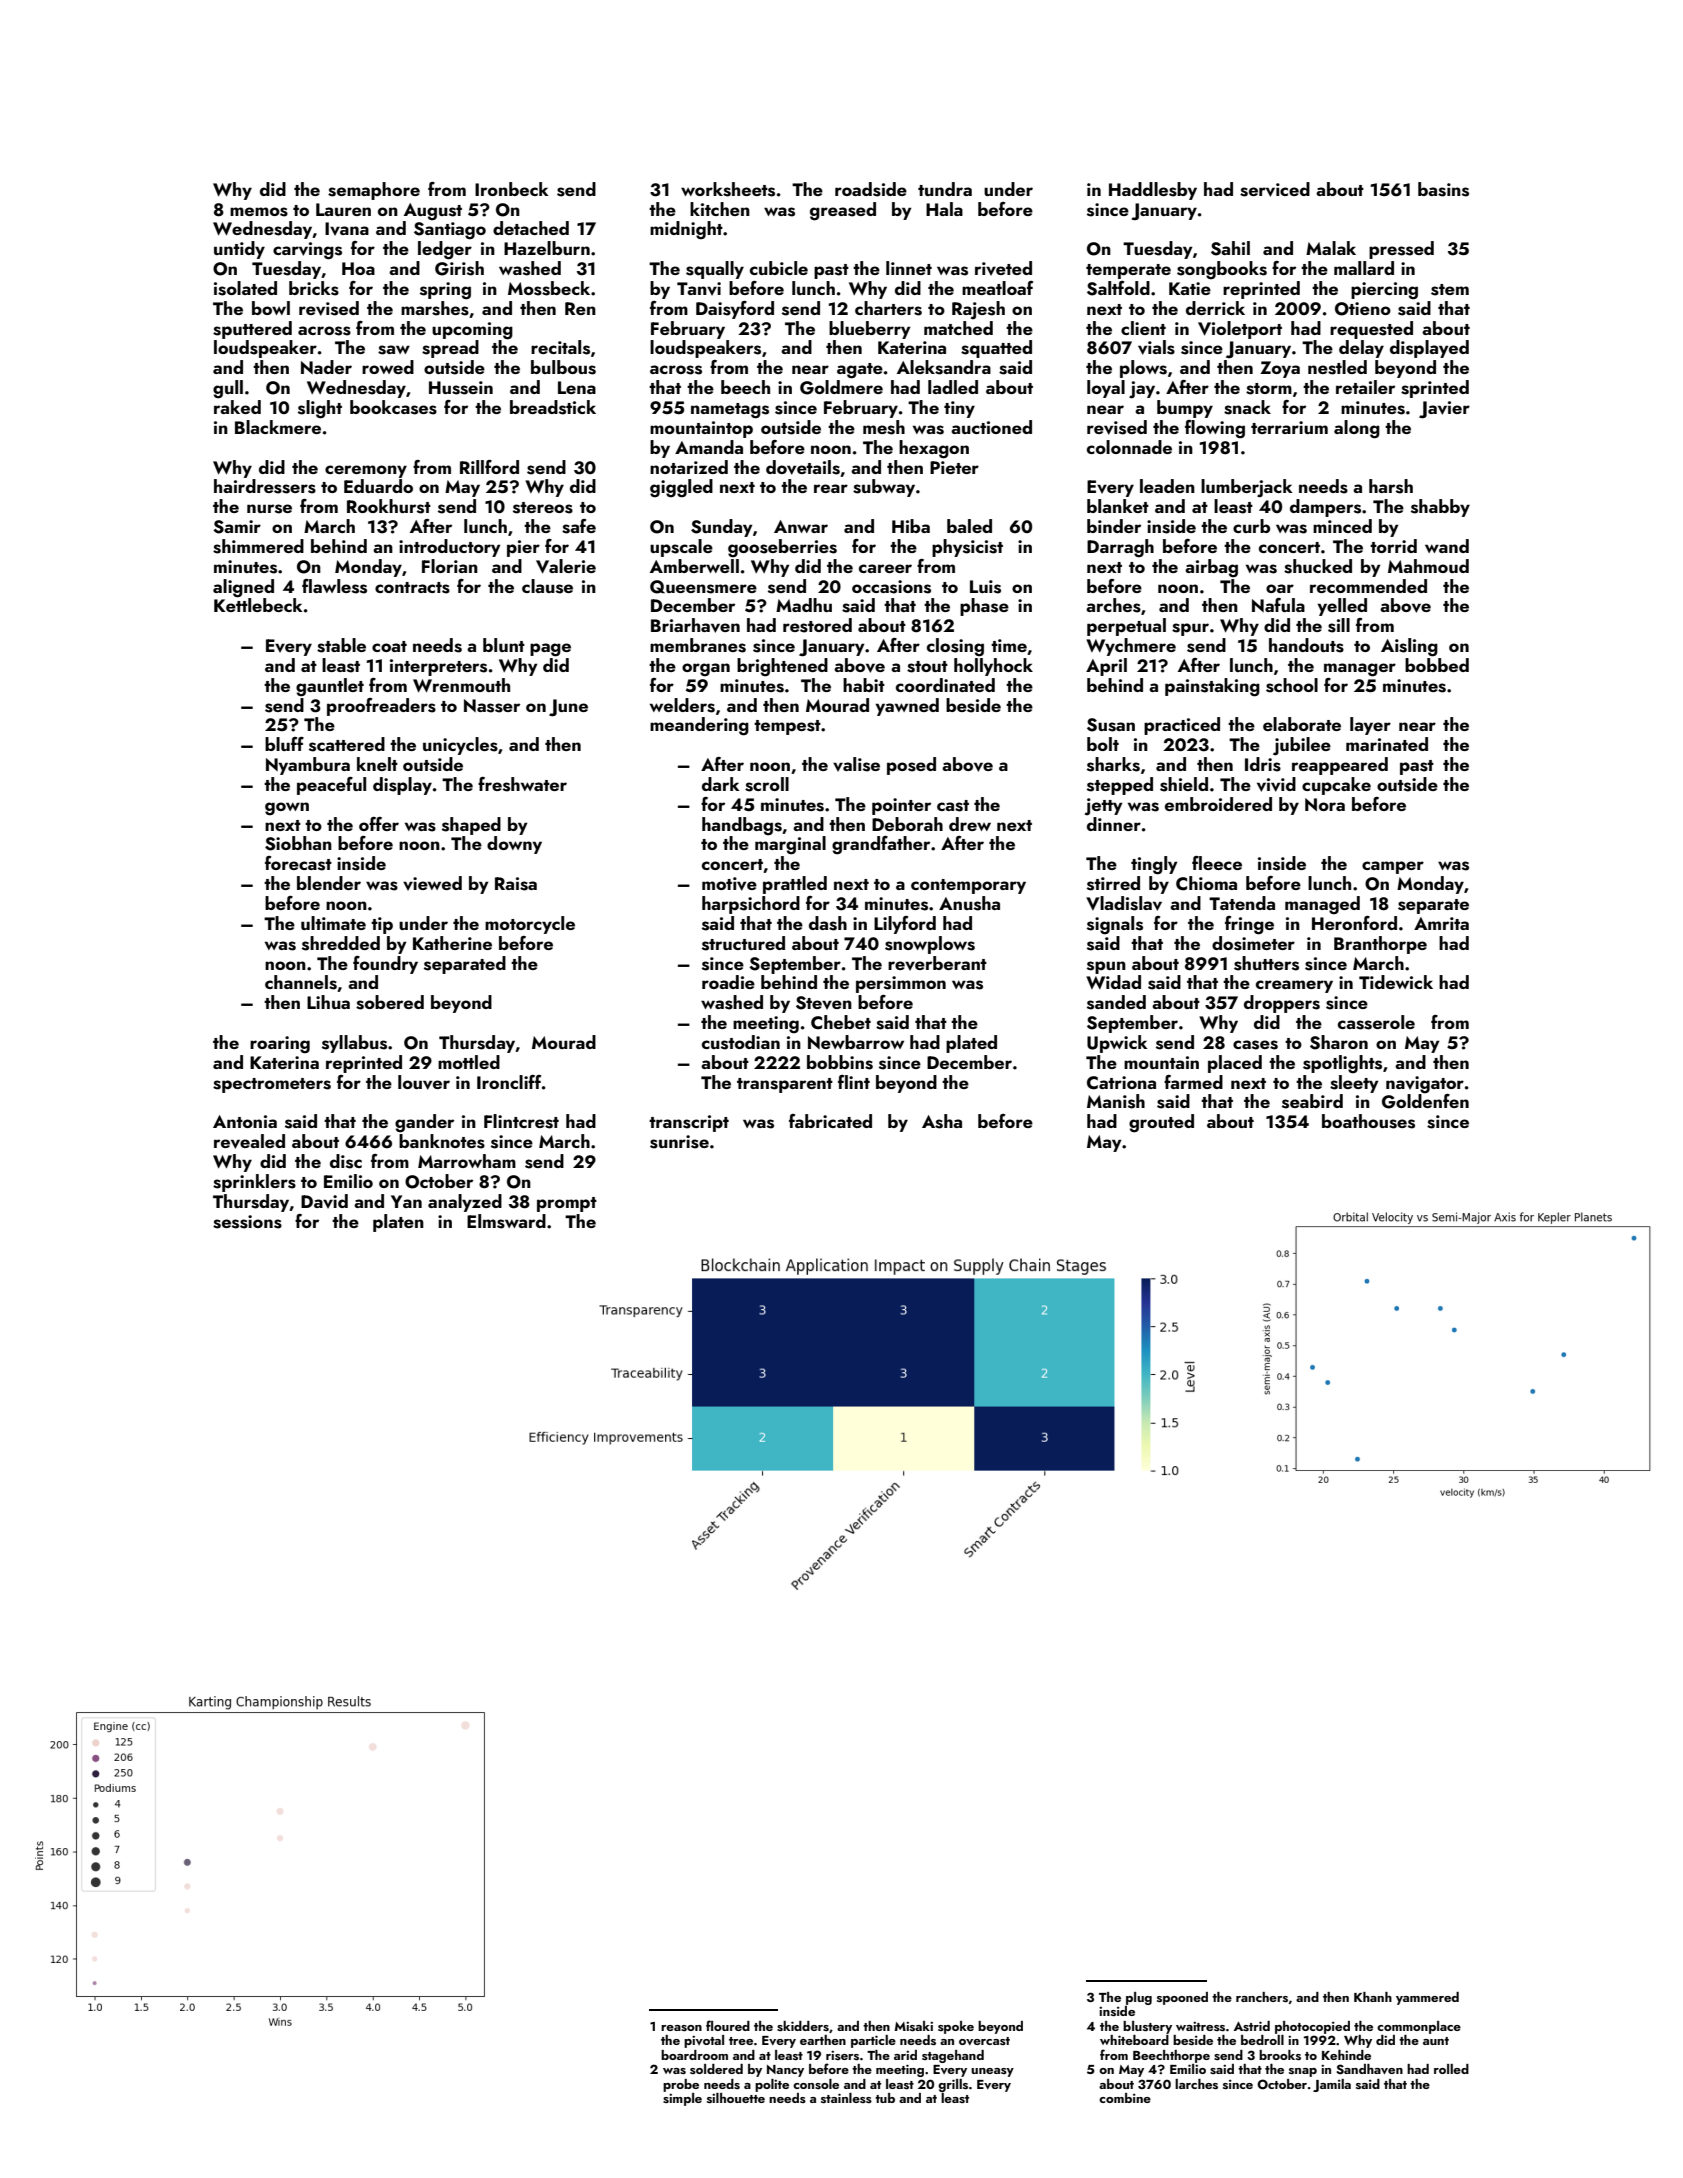 This screenshot has width=1683, height=2178. Describe the element at coordinates (682, 2099) in the screenshot. I see `simple` at that location.
